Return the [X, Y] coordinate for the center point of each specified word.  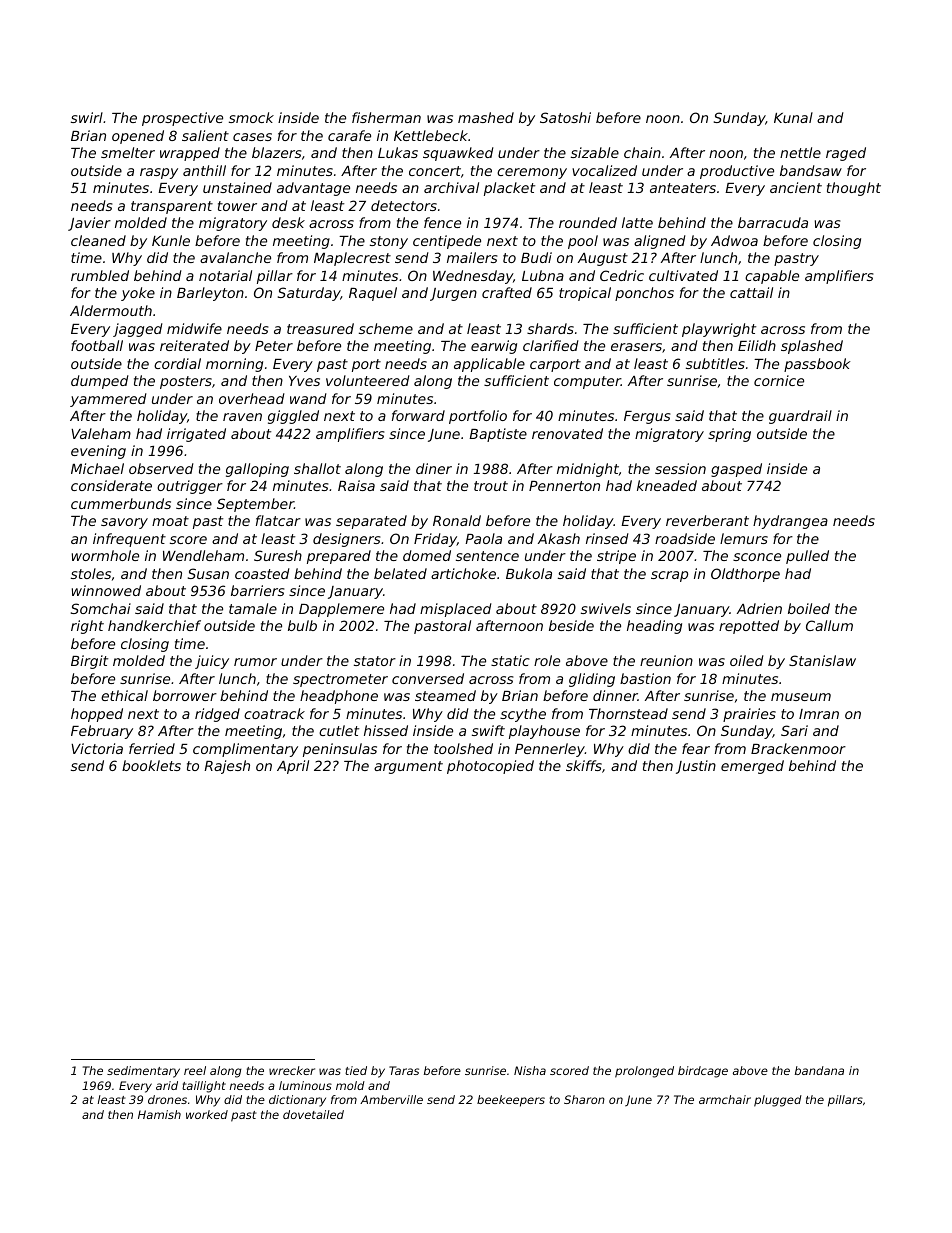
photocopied [490, 767]
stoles [91, 573]
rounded [588, 222]
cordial [177, 363]
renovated [567, 433]
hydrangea [790, 522]
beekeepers [511, 1101]
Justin [696, 767]
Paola [483, 538]
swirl [87, 117]
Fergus [647, 417]
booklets [151, 765]
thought [854, 189]
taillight [204, 1087]
